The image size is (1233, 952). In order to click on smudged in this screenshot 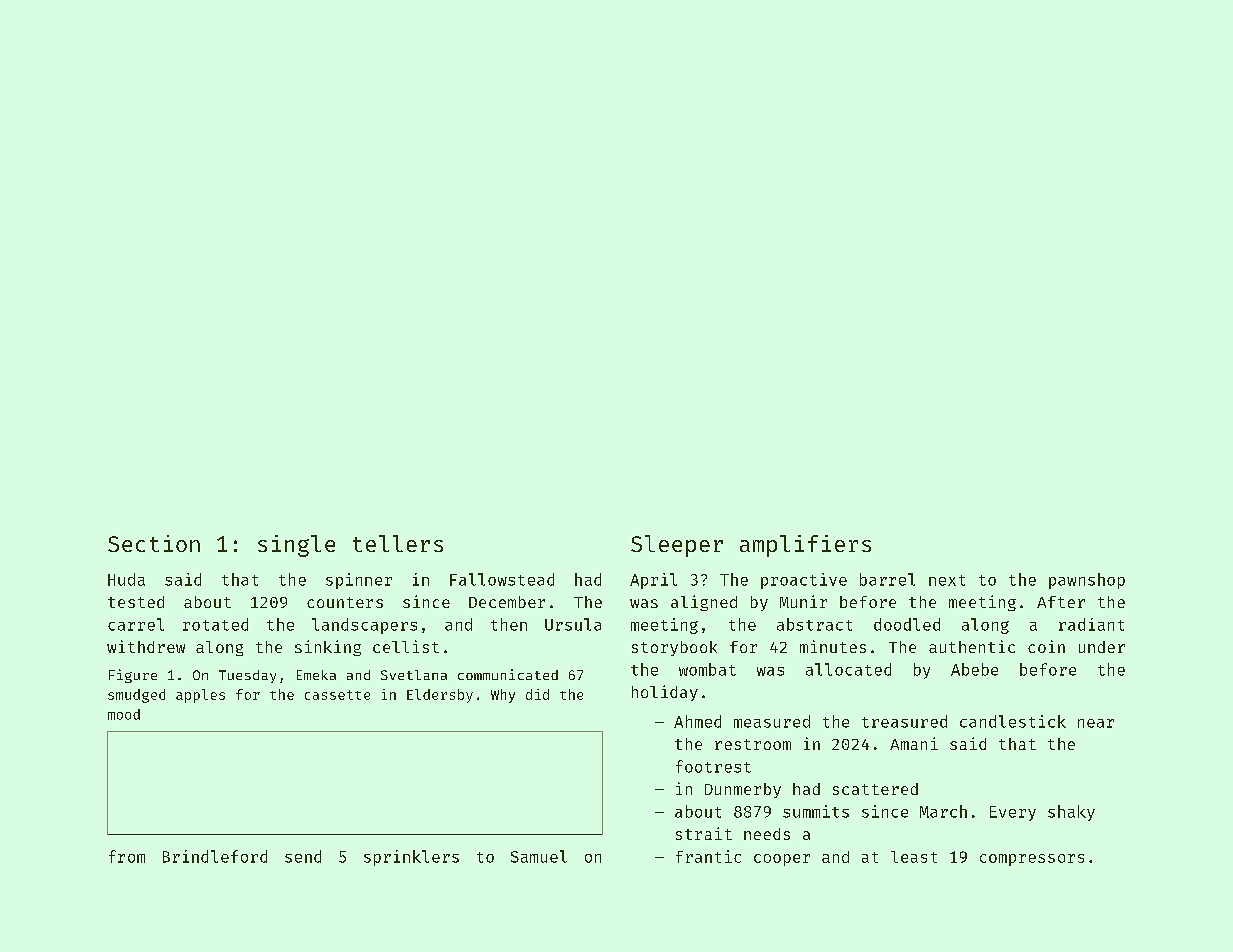, I will do `click(136, 696)`.
